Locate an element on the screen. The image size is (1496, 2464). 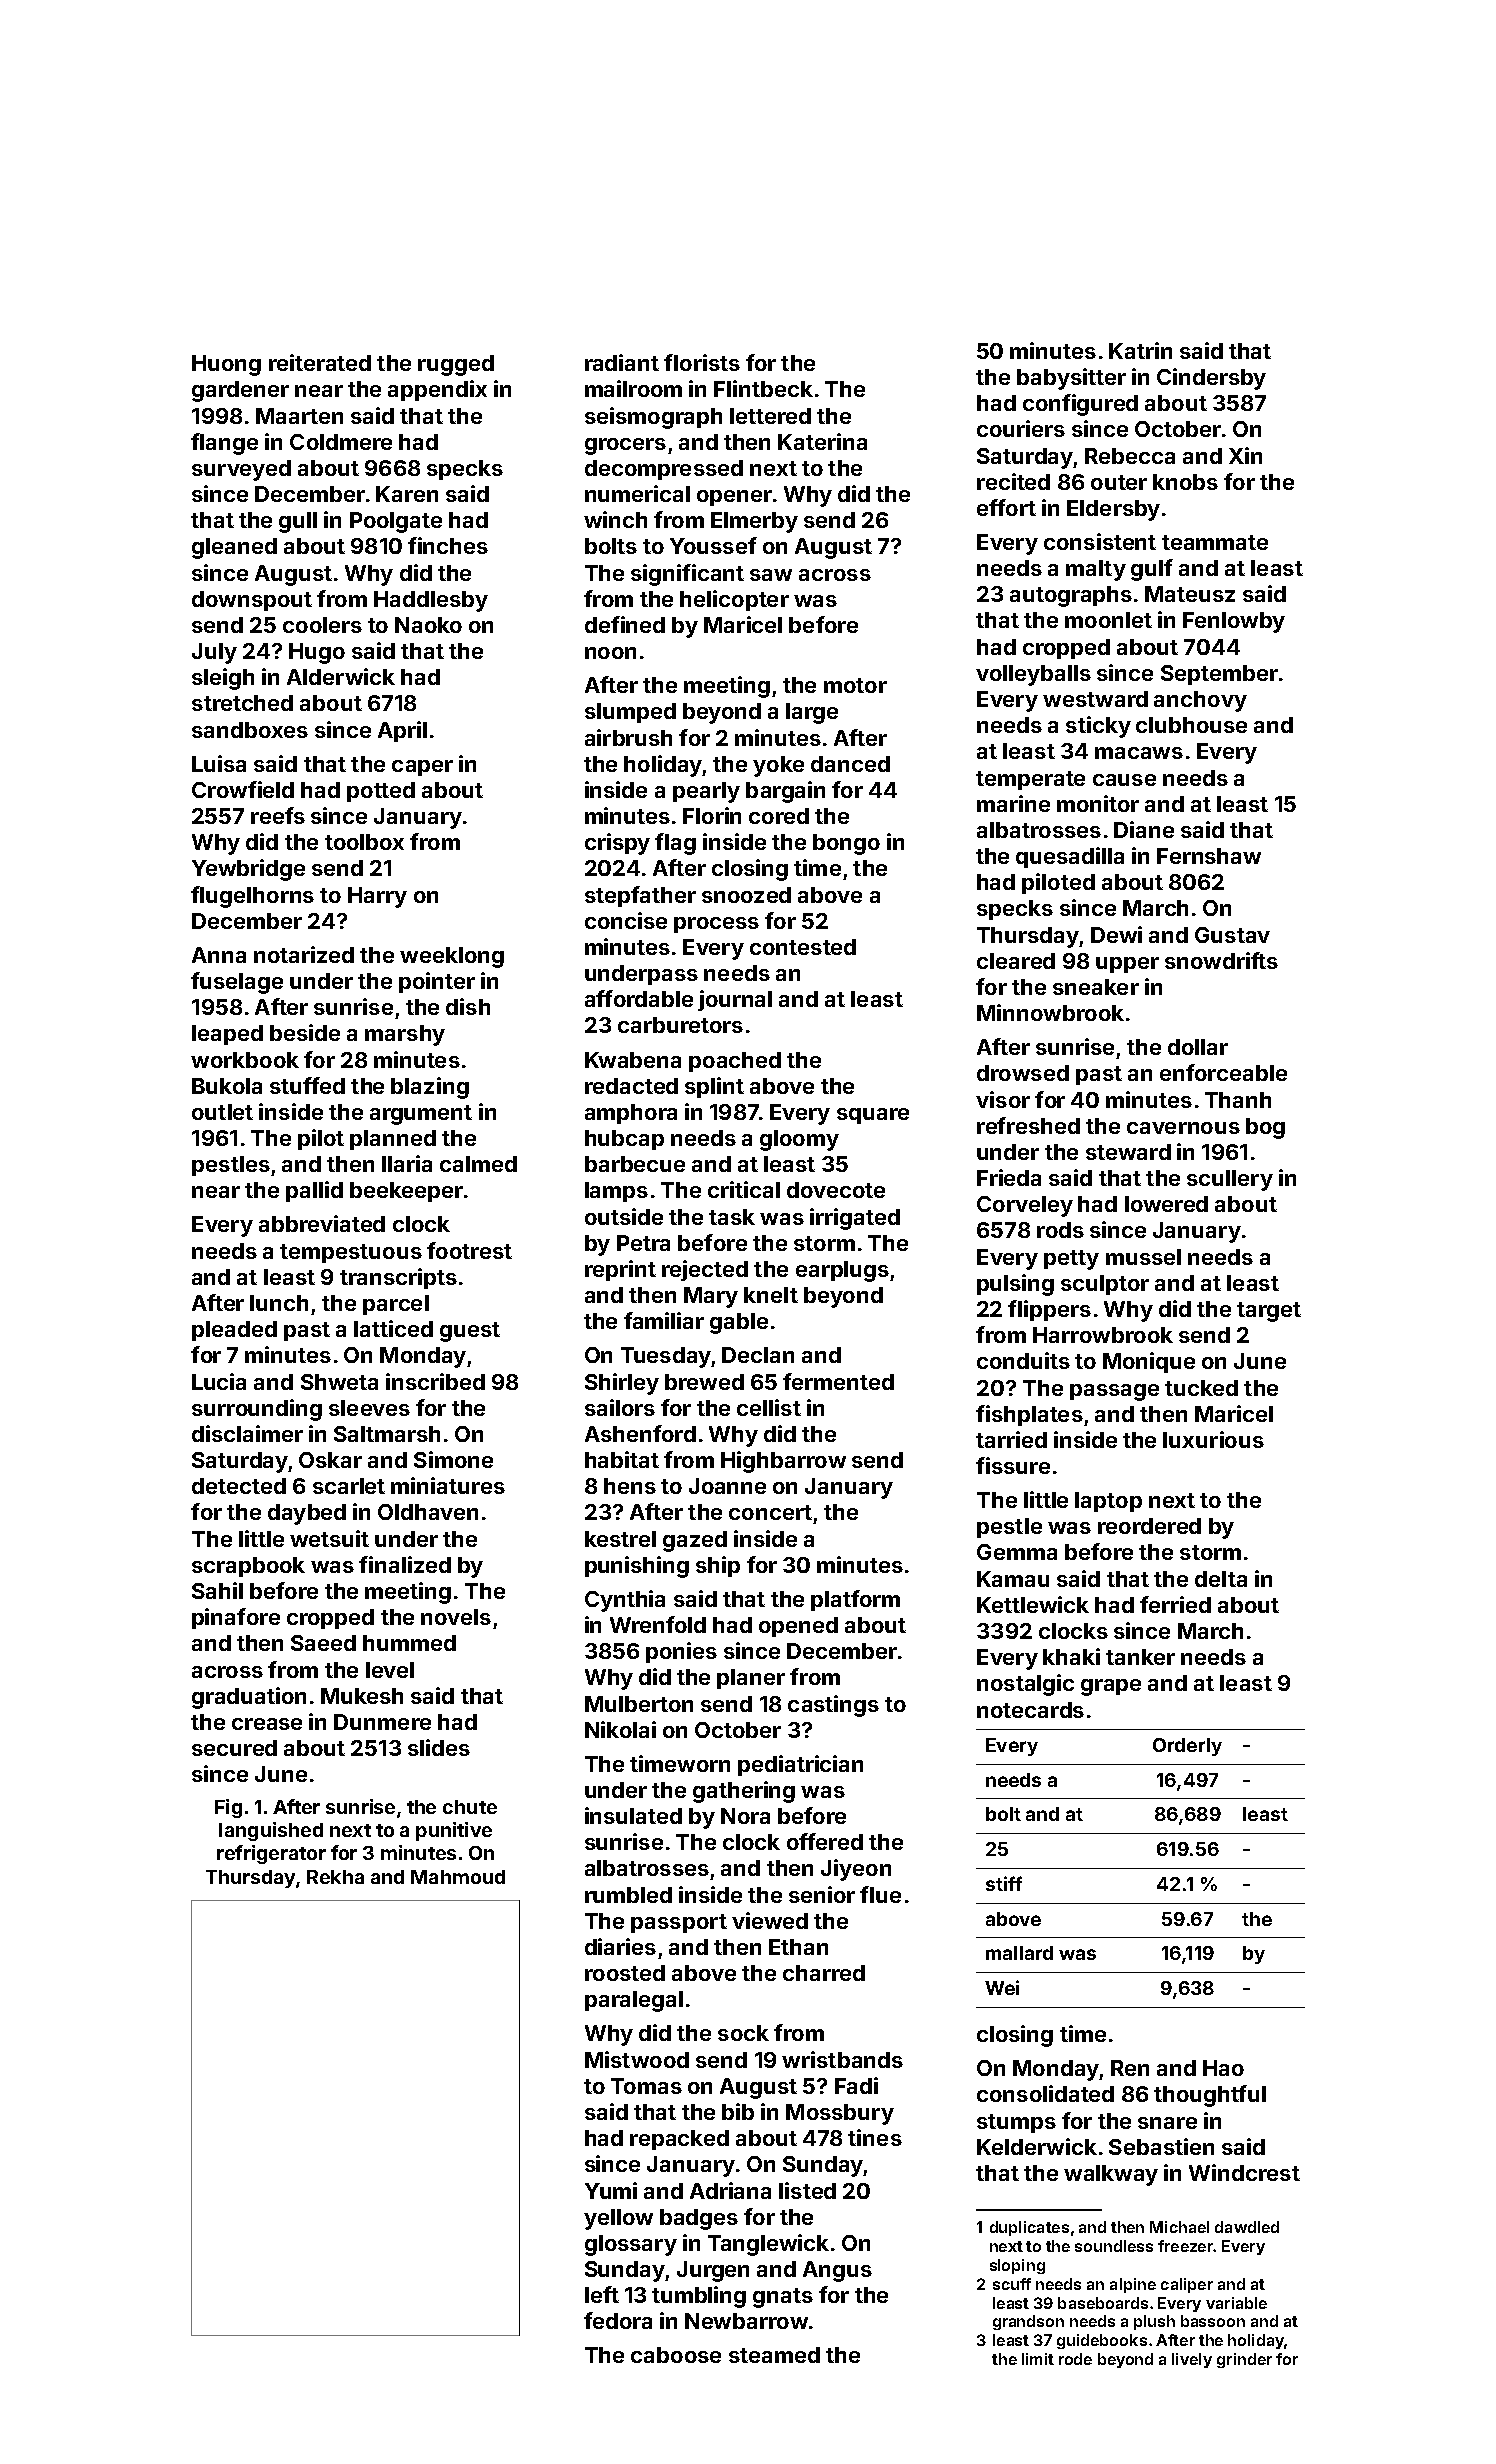
fedora is located at coordinates (618, 2320).
